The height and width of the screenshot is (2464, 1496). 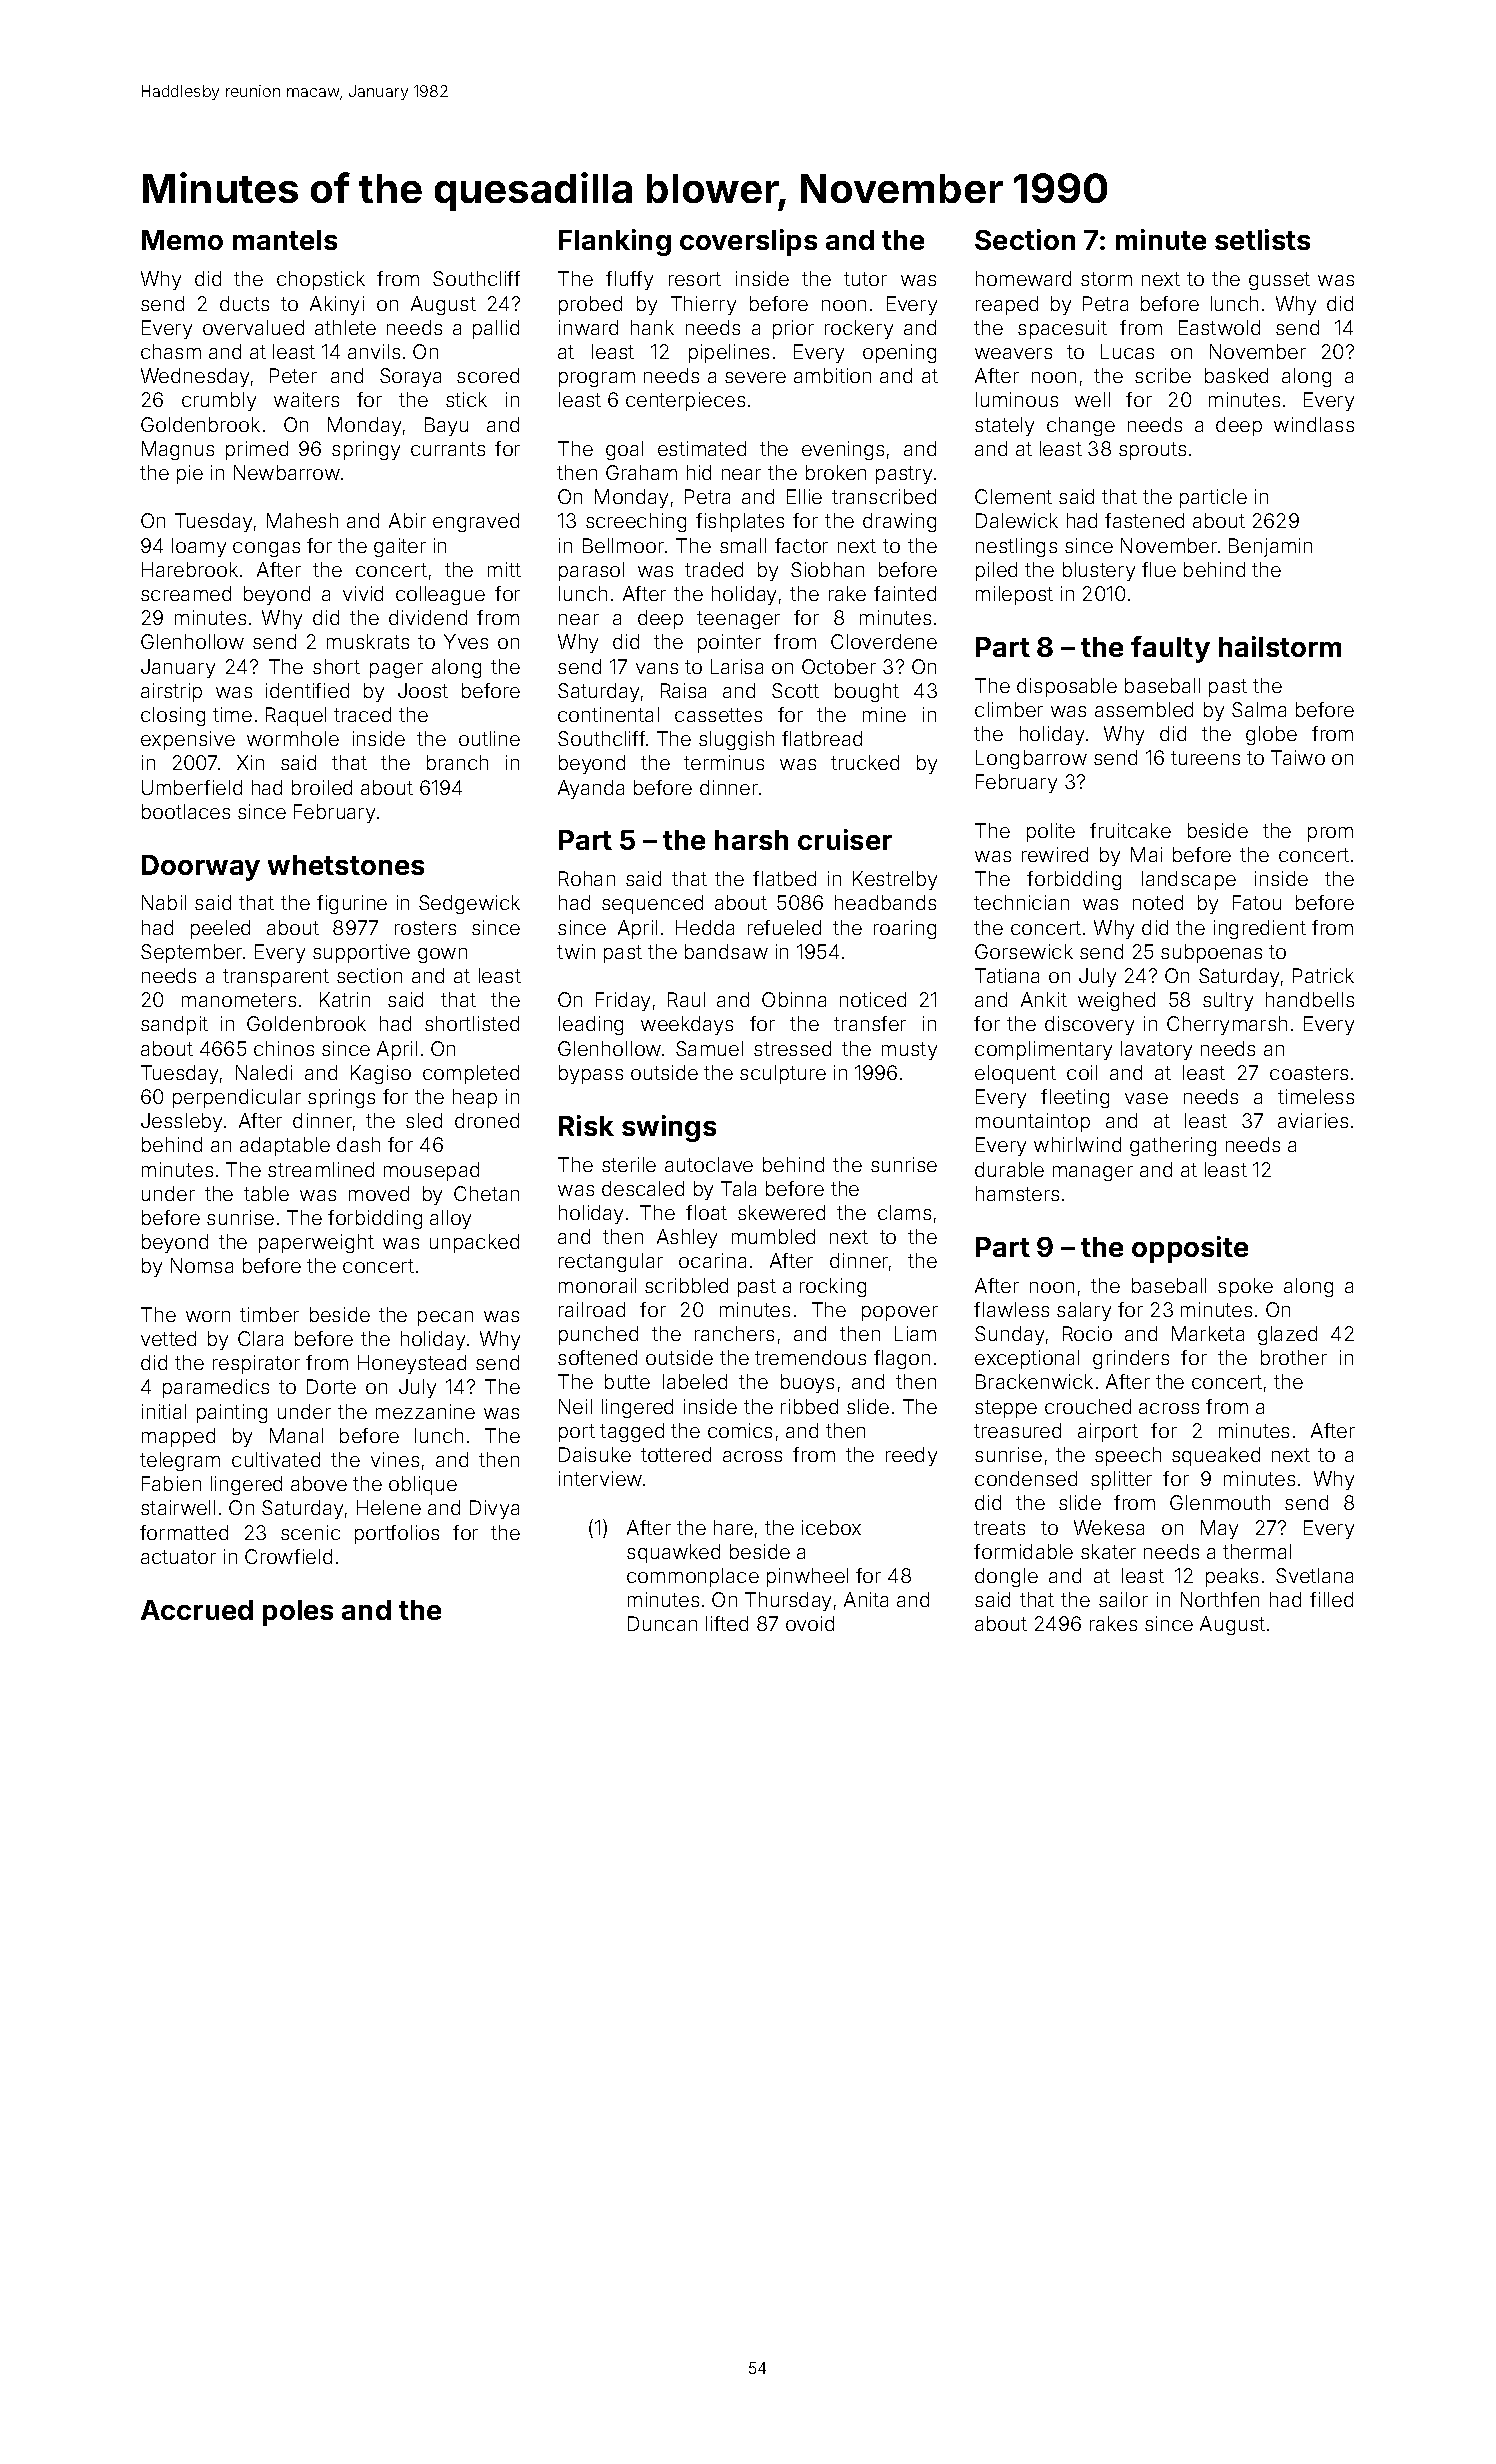 What do you see at coordinates (197, 1610) in the screenshot?
I see `Accrued` at bounding box center [197, 1610].
